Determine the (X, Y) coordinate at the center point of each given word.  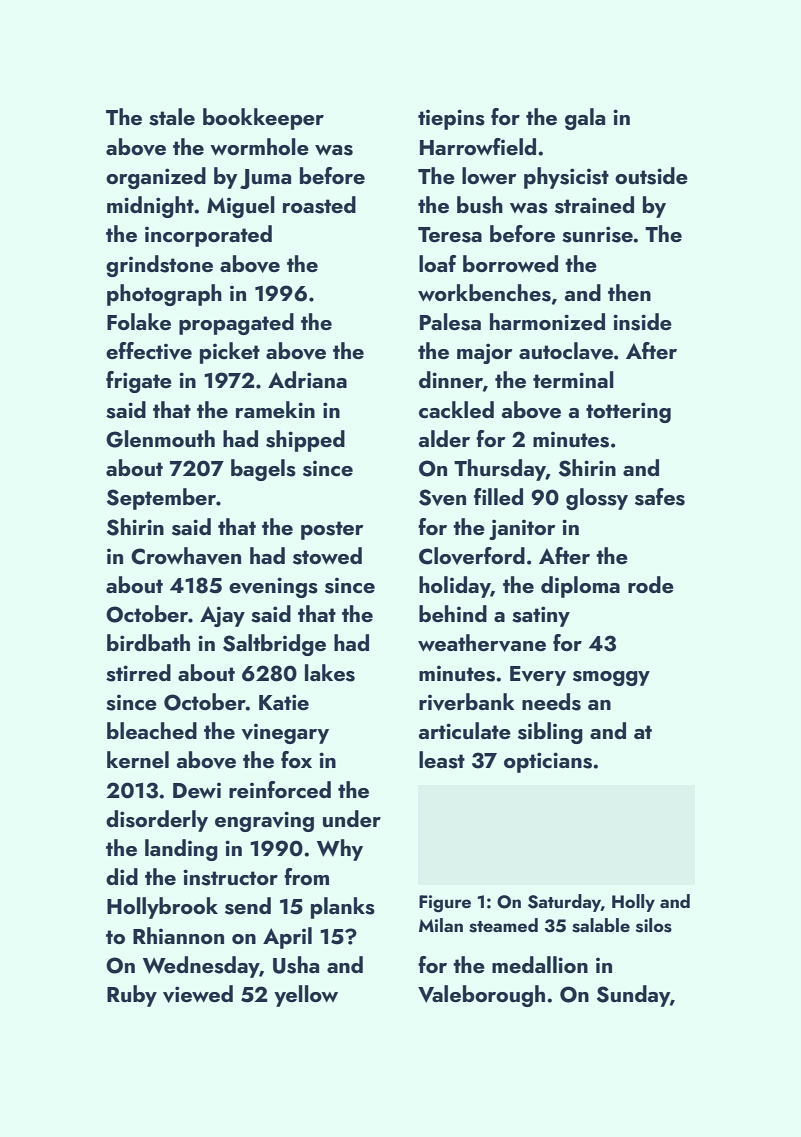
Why (340, 850)
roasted (319, 205)
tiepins (451, 119)
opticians (548, 762)
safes (660, 497)
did (122, 876)
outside (651, 176)
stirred (138, 673)
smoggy (611, 678)
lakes (330, 673)
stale (172, 117)
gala (585, 119)
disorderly (157, 821)
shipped (305, 441)
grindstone (159, 266)
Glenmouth (160, 439)
